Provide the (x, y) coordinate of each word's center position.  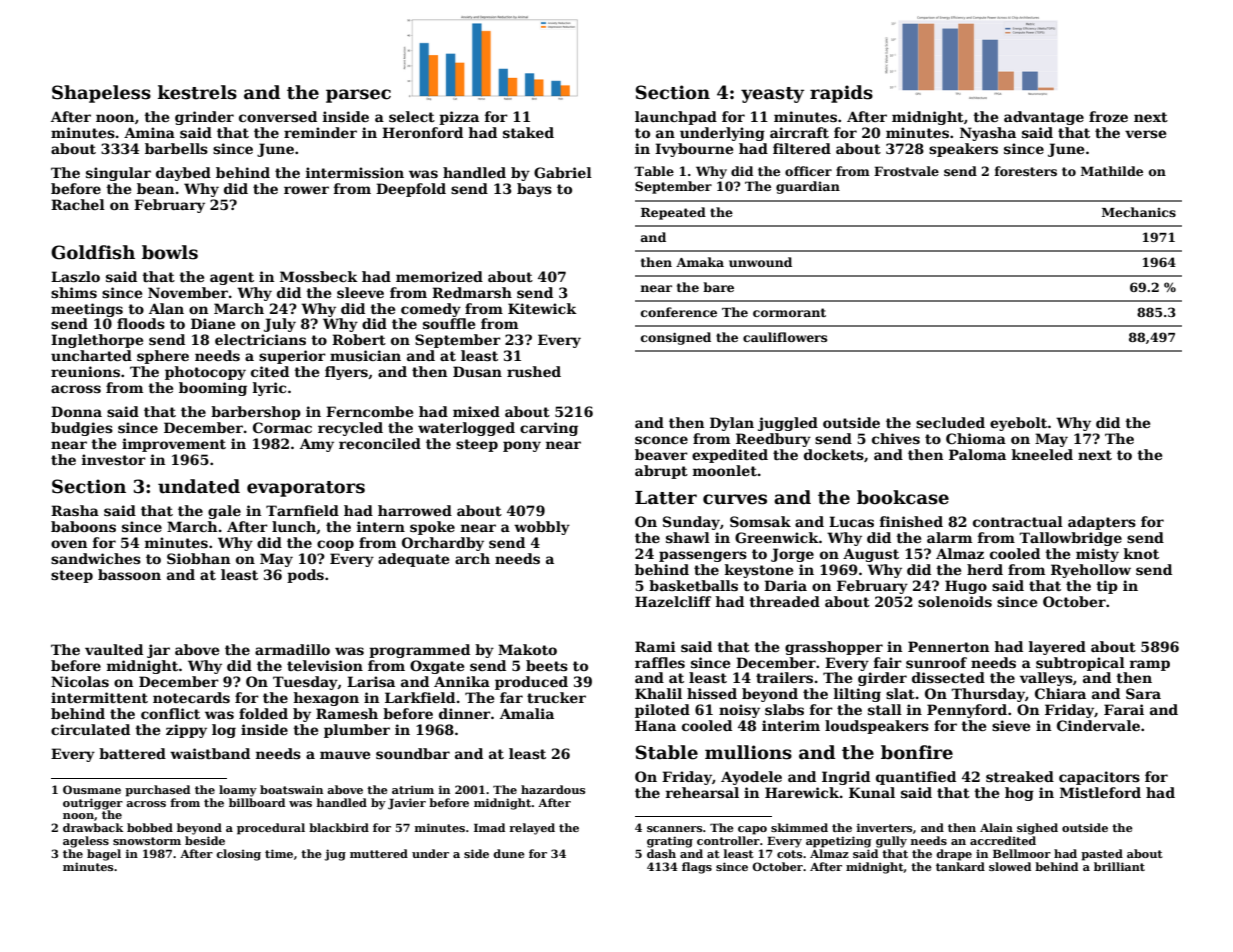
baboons (83, 526)
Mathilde (1112, 171)
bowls (170, 252)
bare (718, 287)
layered (1057, 648)
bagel (104, 855)
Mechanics (1139, 212)
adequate (413, 560)
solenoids (955, 601)
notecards (191, 697)
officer (808, 171)
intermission (355, 172)
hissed (712, 693)
